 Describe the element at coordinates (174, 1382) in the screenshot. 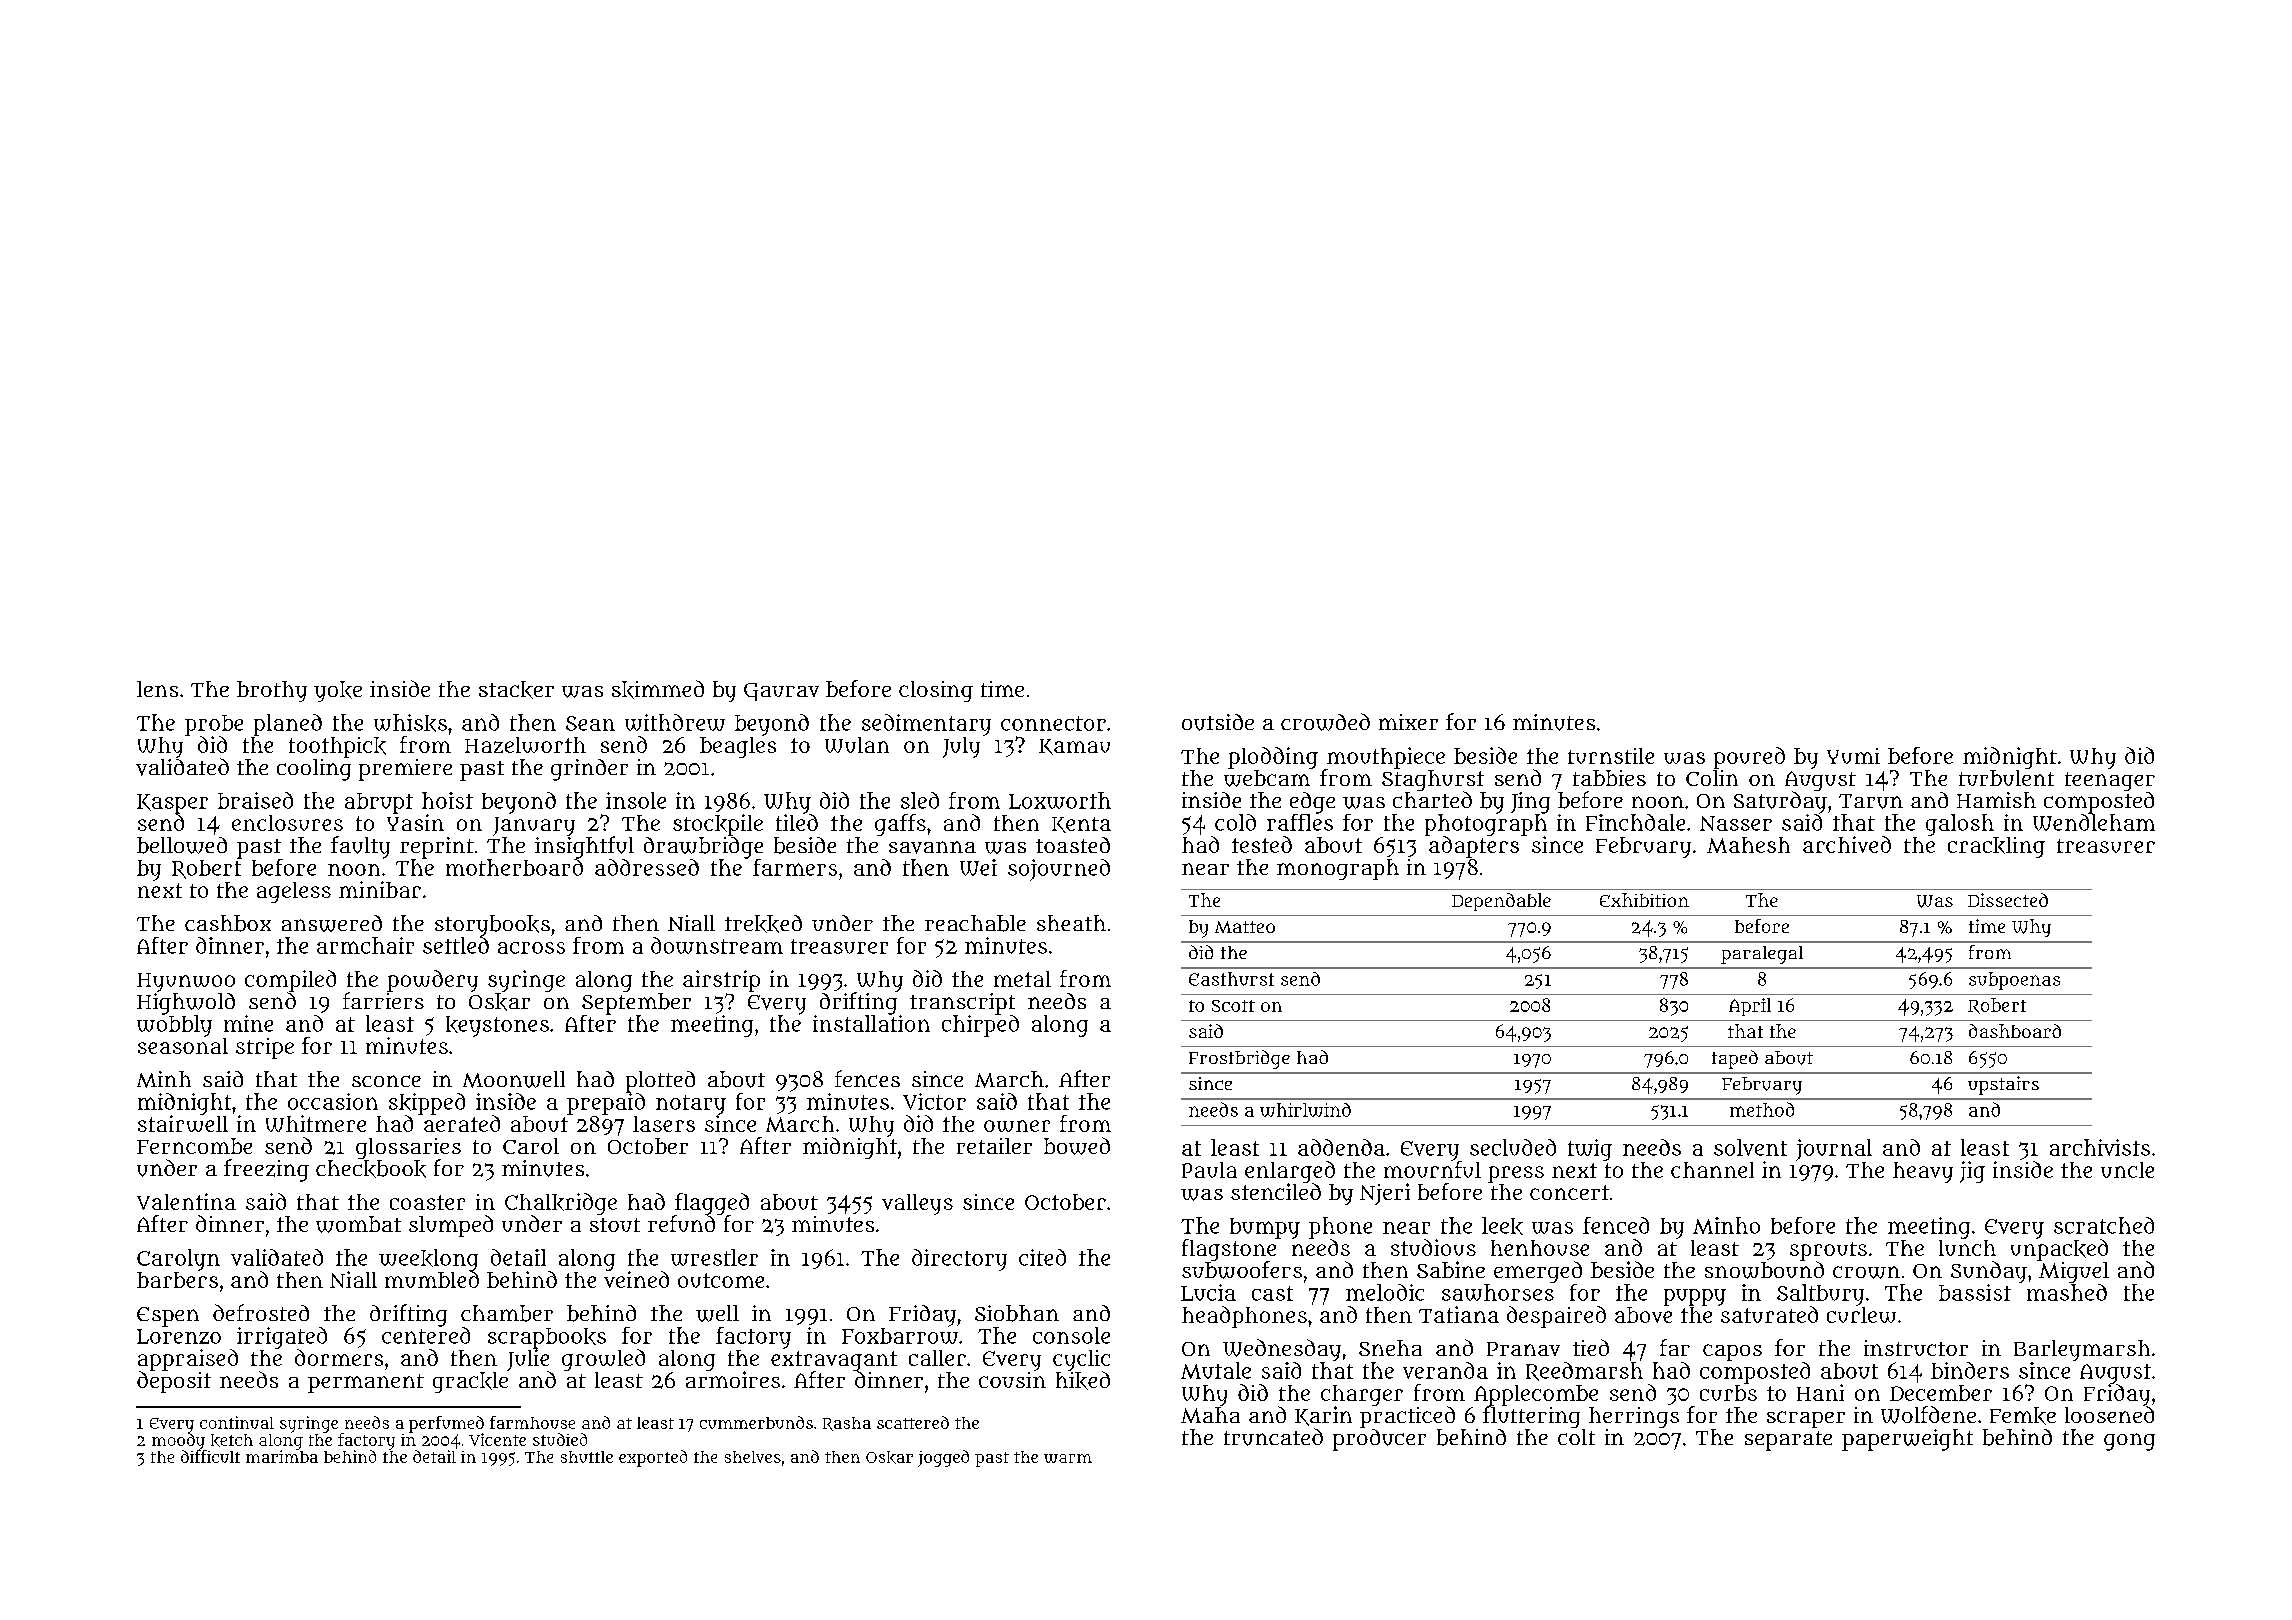

I see `deposit` at that location.
